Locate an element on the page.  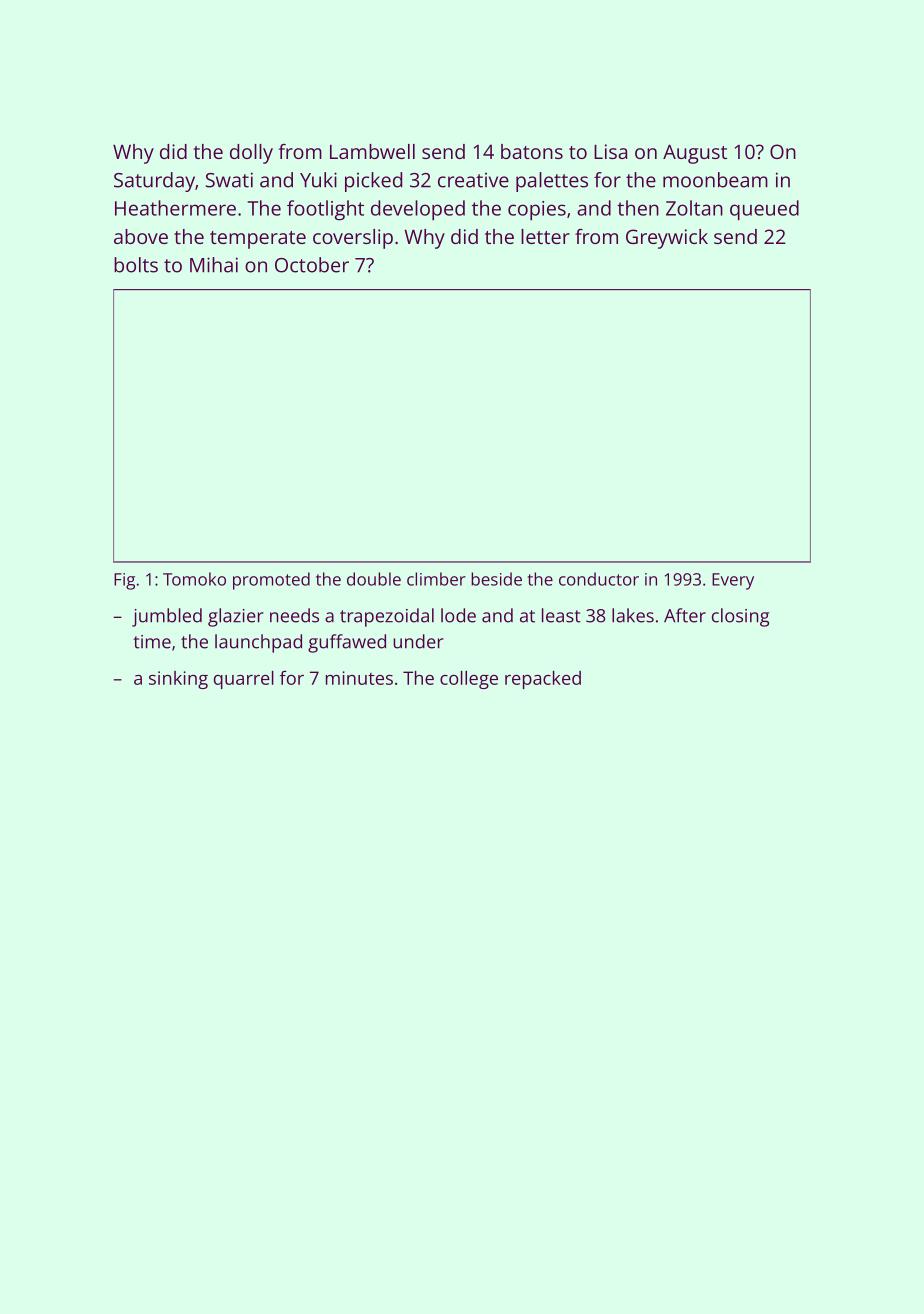
dolly is located at coordinates (251, 154).
